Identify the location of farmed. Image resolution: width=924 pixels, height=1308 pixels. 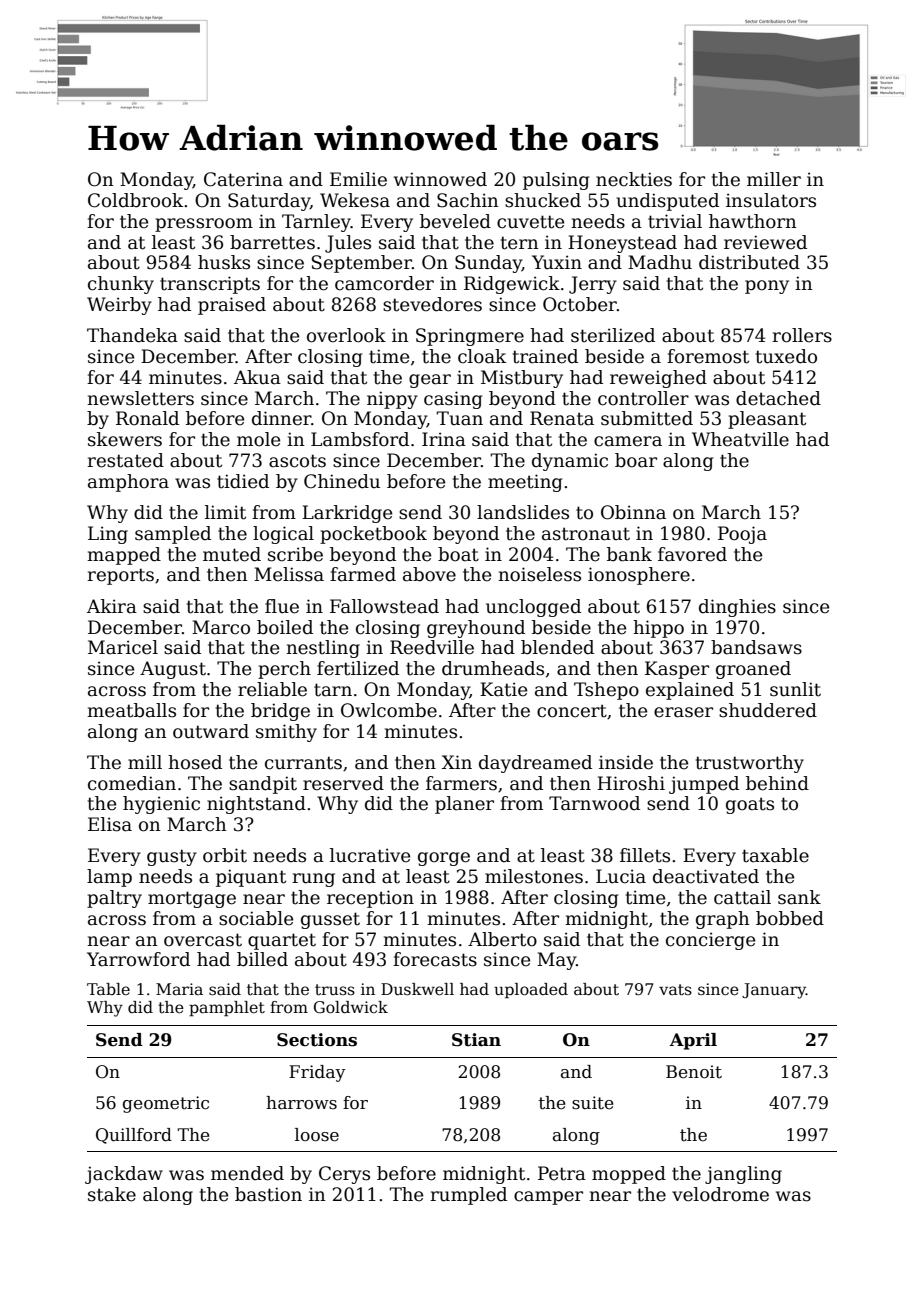
(363, 574).
